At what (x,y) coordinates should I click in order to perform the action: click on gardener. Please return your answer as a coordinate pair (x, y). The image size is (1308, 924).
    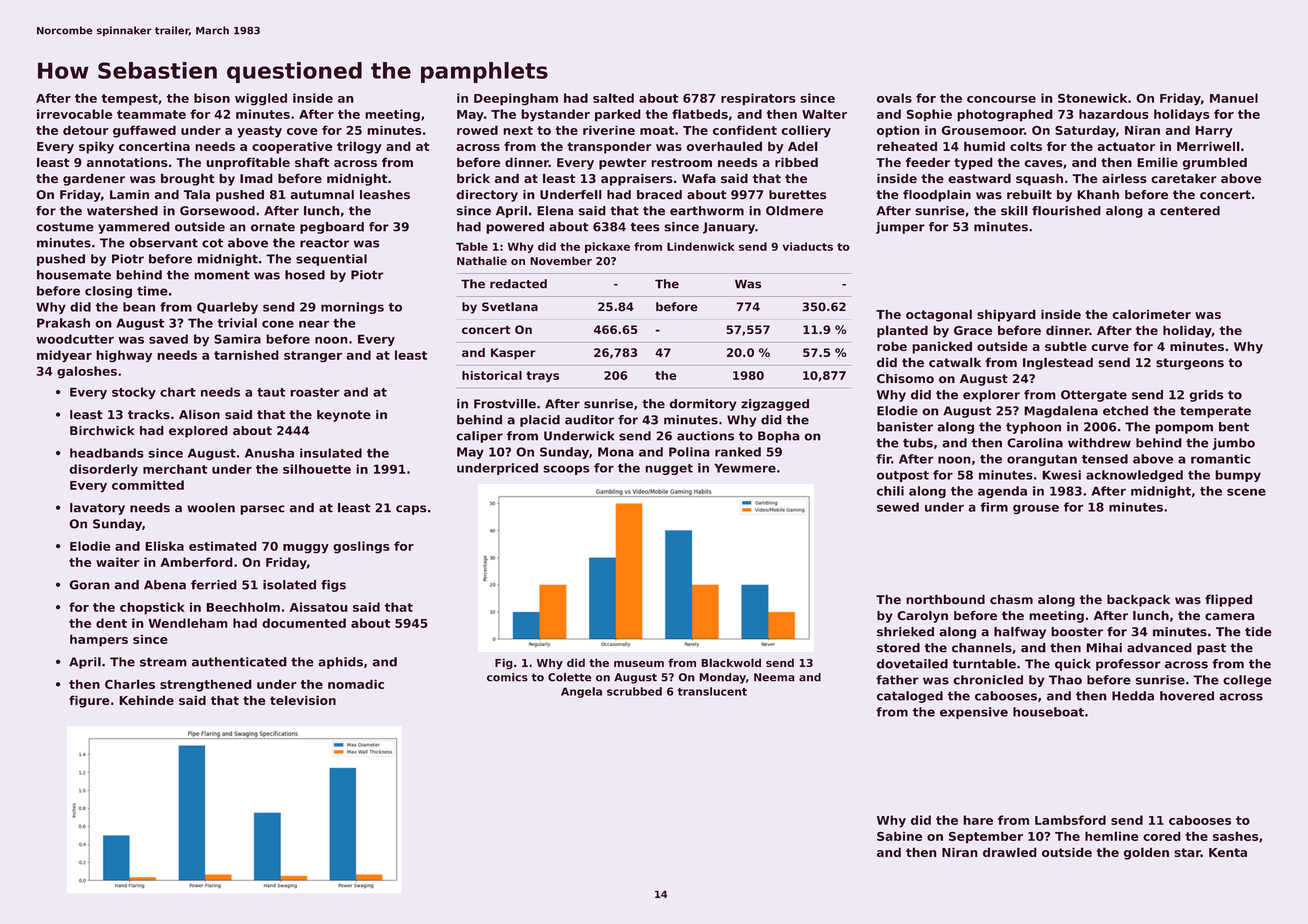
    Looking at the image, I should click on (94, 179).
